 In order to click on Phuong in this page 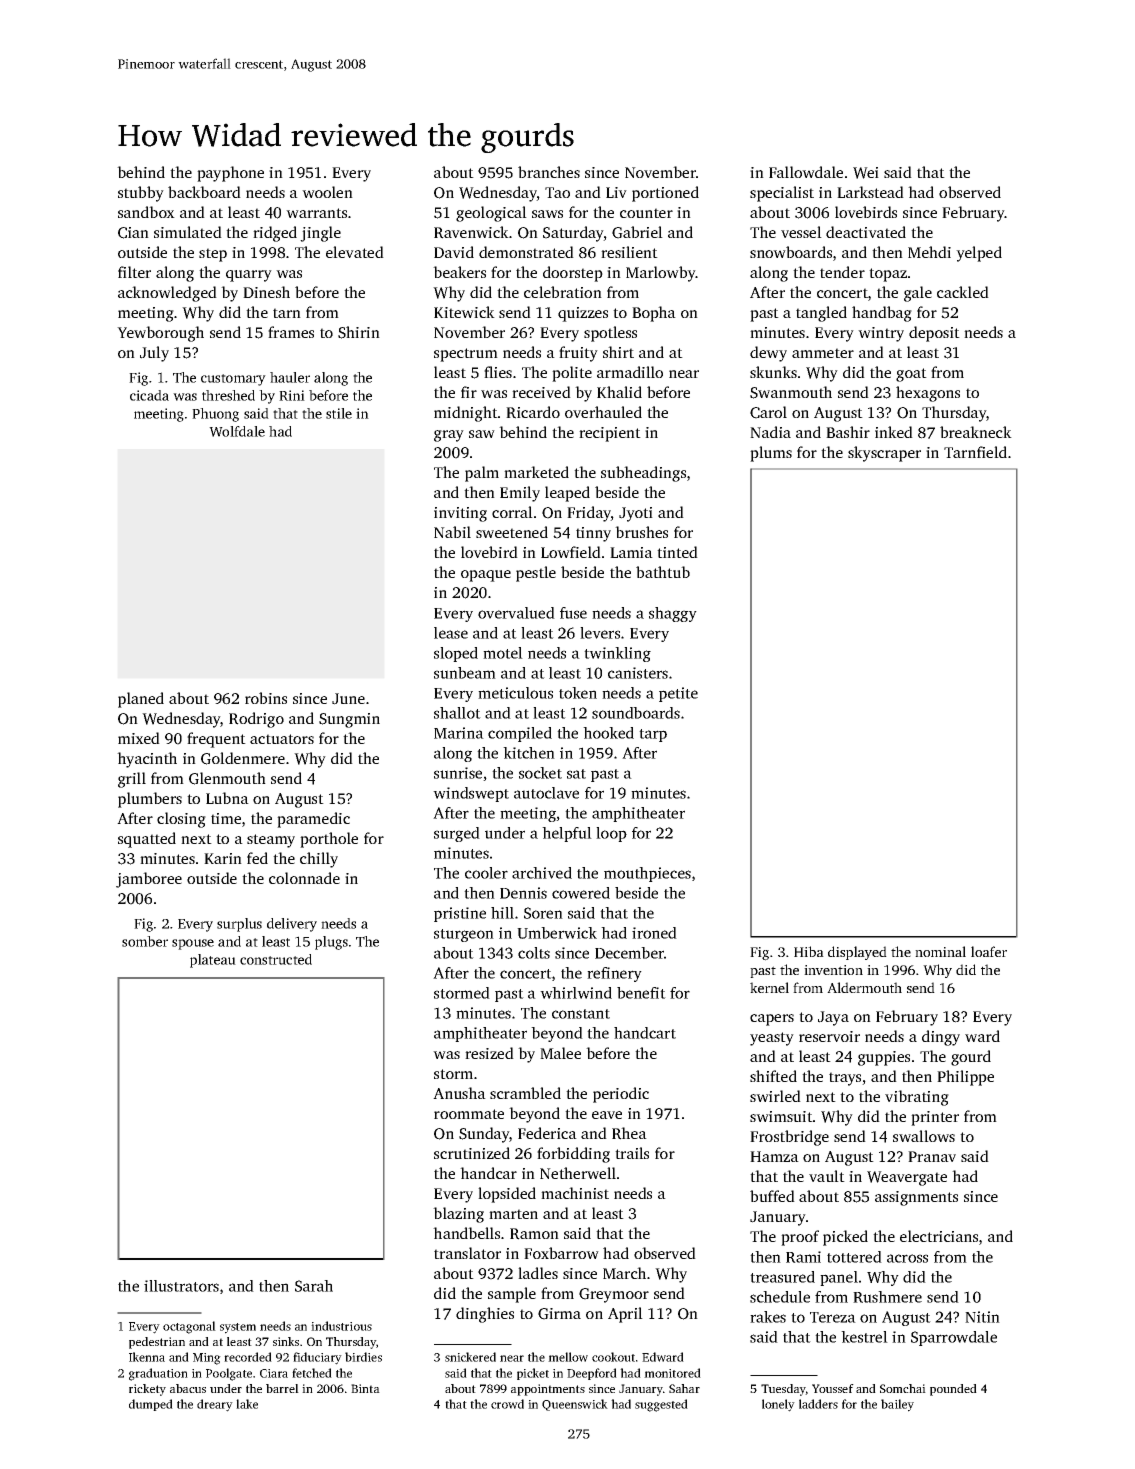, I will do `click(215, 415)`.
